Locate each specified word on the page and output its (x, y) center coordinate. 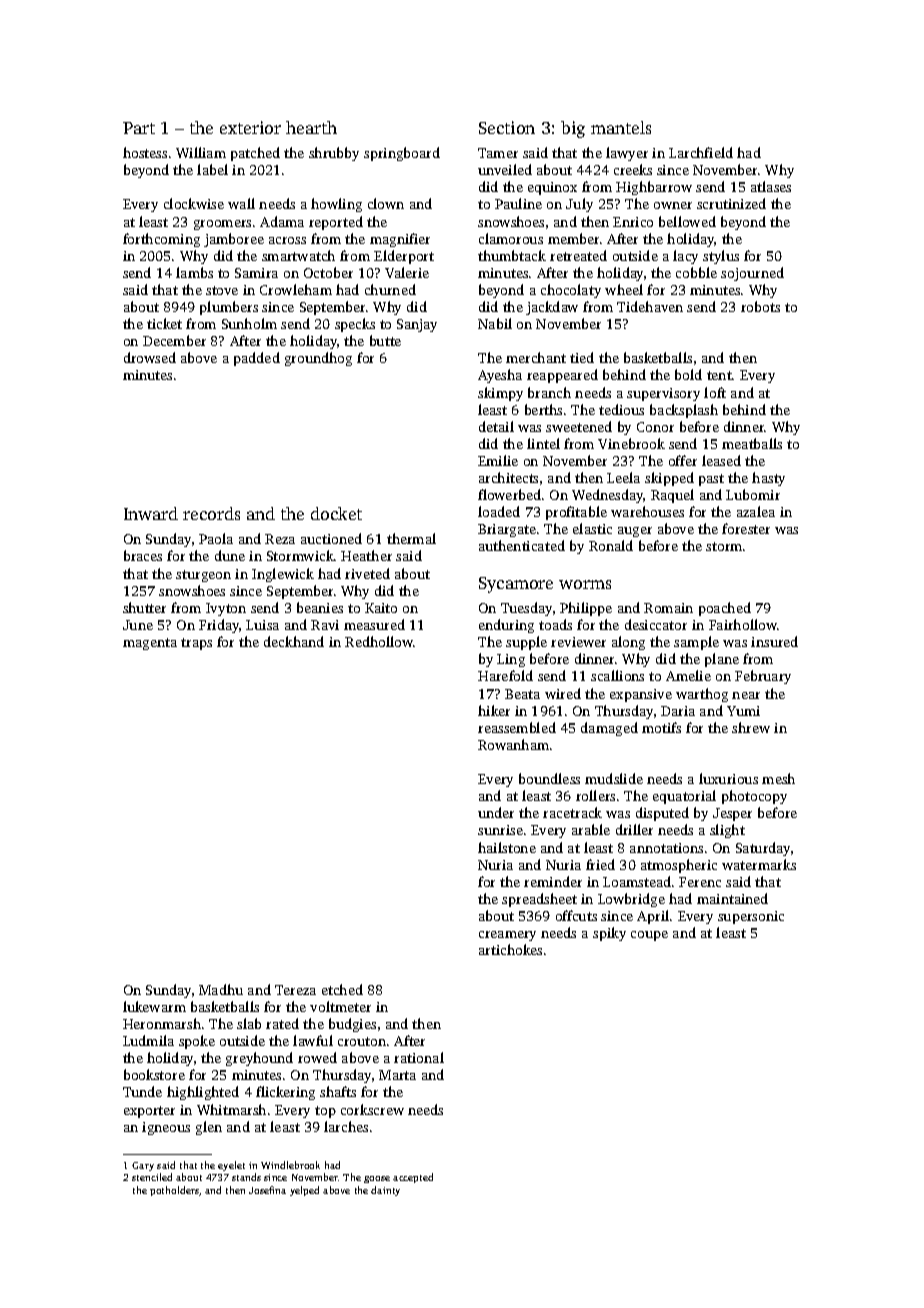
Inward (151, 513)
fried (600, 864)
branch (549, 392)
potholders (174, 1191)
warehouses (647, 511)
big (573, 129)
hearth (311, 127)
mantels (621, 127)
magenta (150, 644)
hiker (494, 710)
